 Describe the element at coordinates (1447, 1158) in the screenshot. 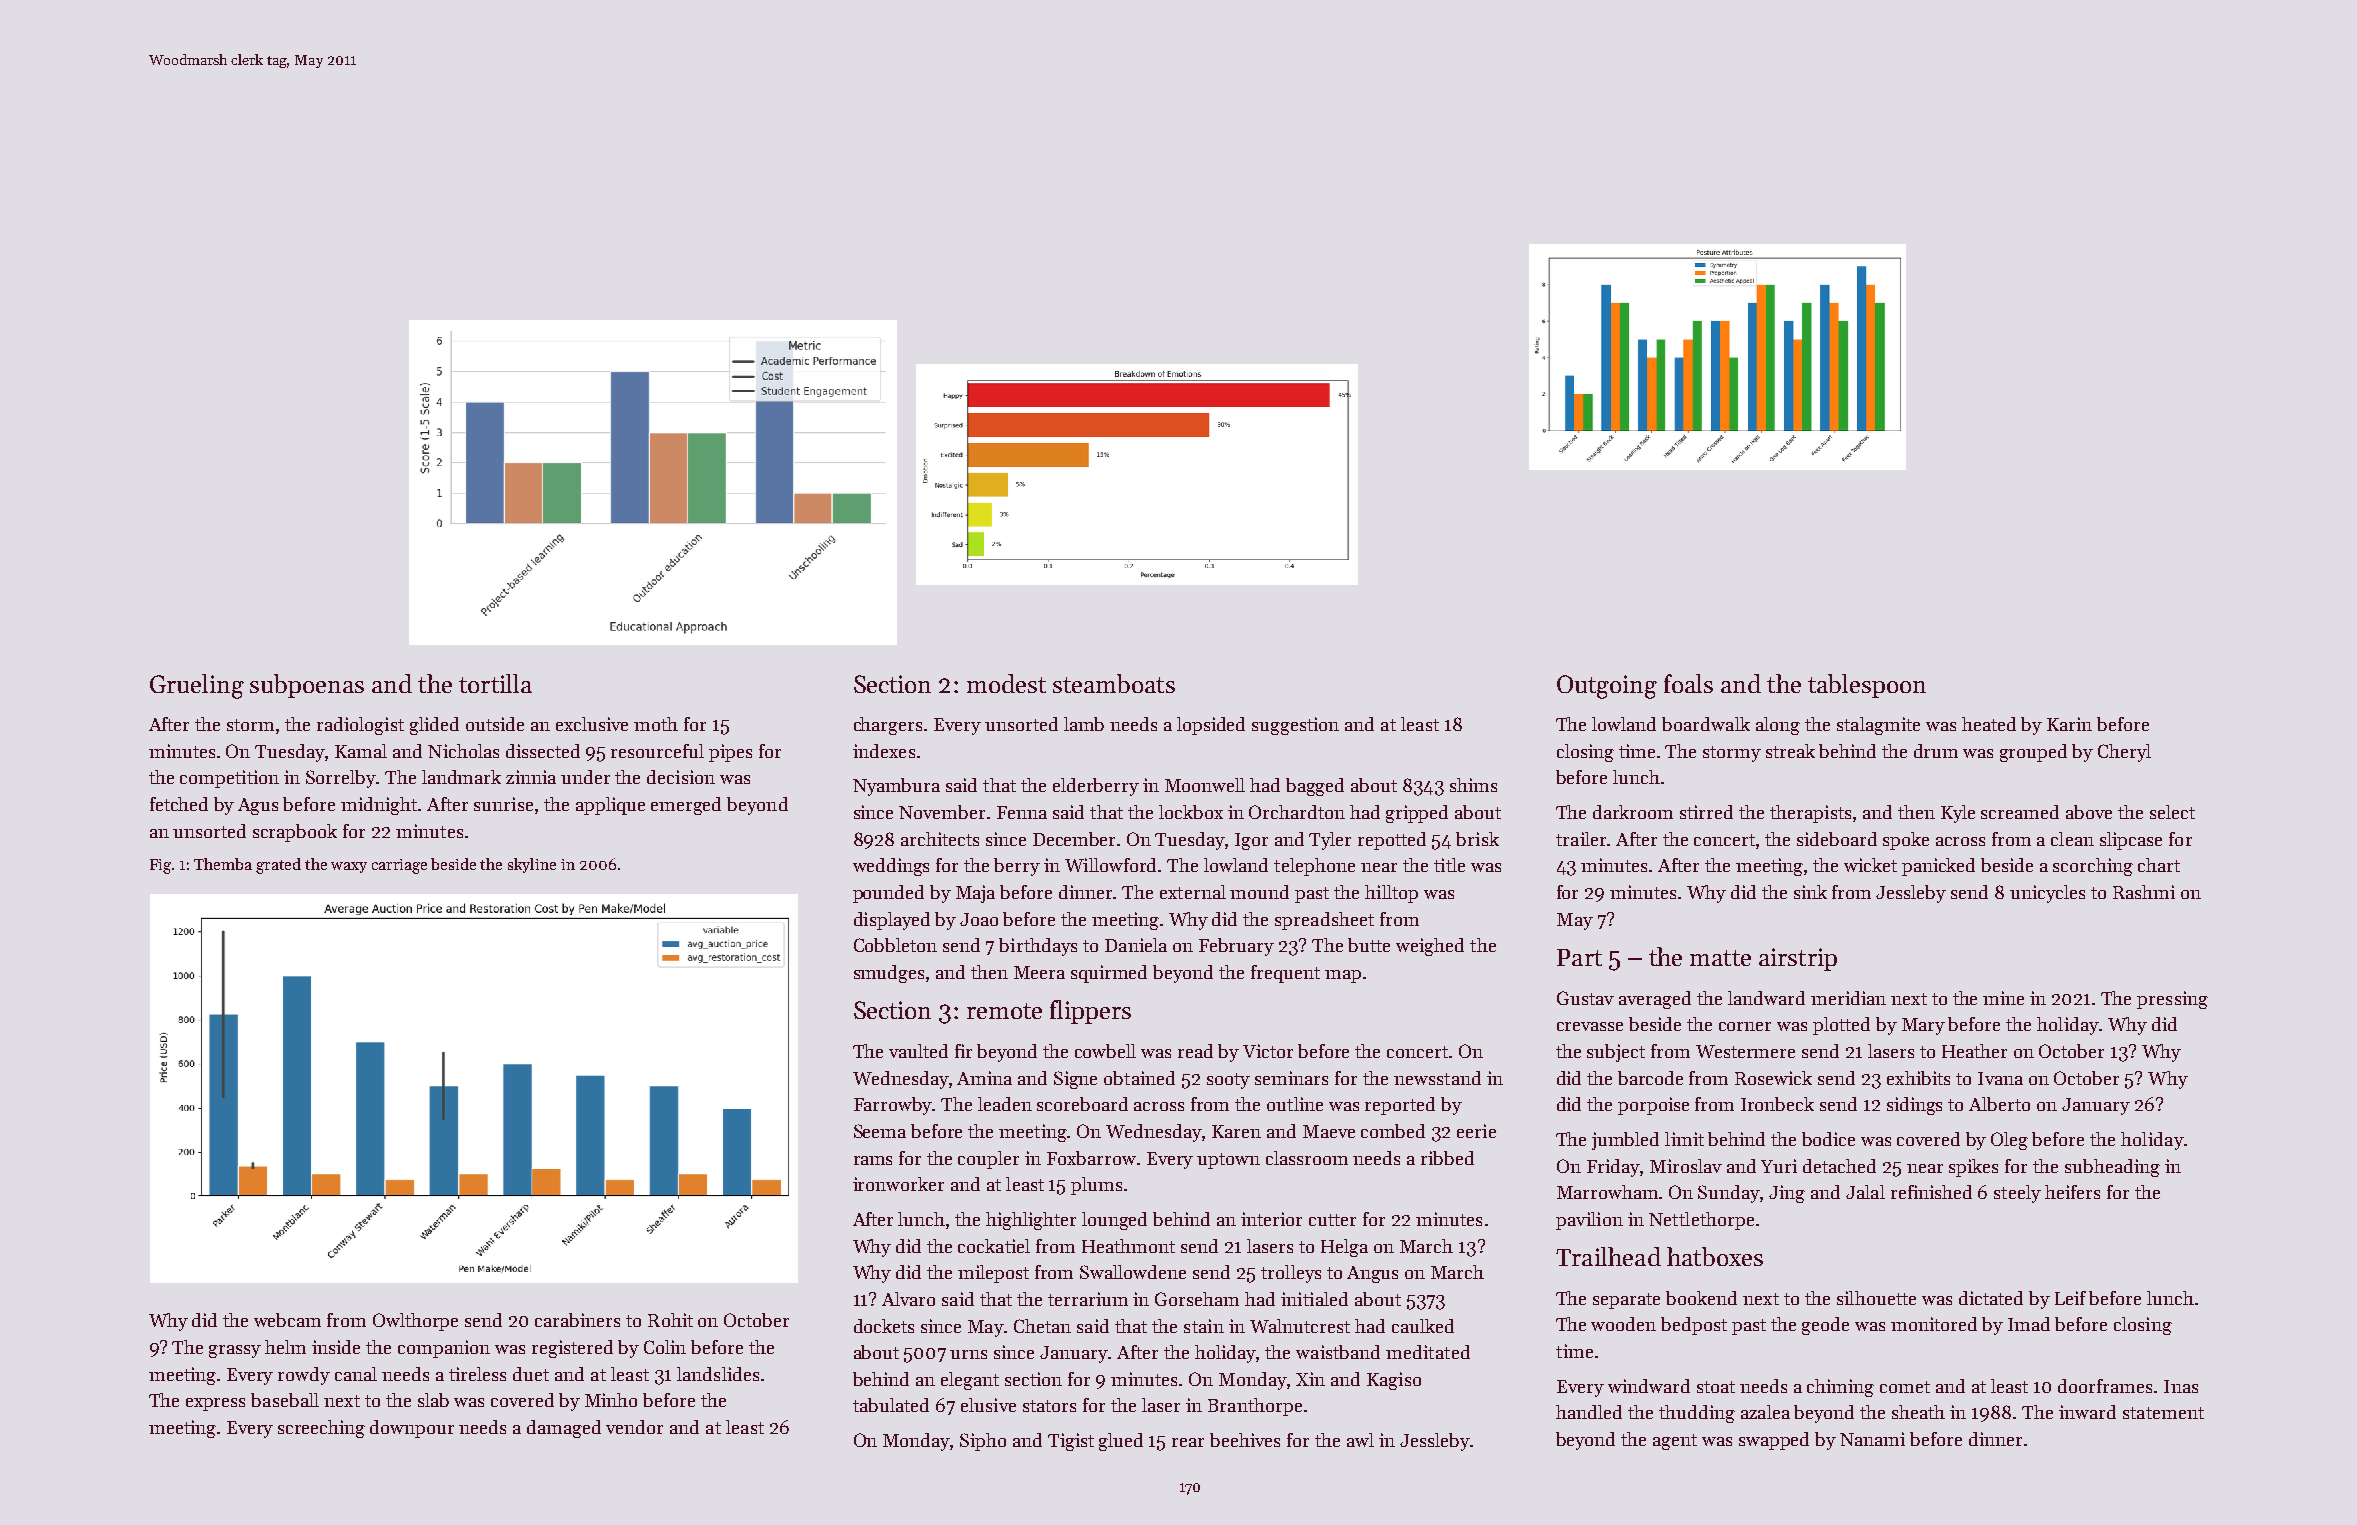

I see `ribbed` at that location.
